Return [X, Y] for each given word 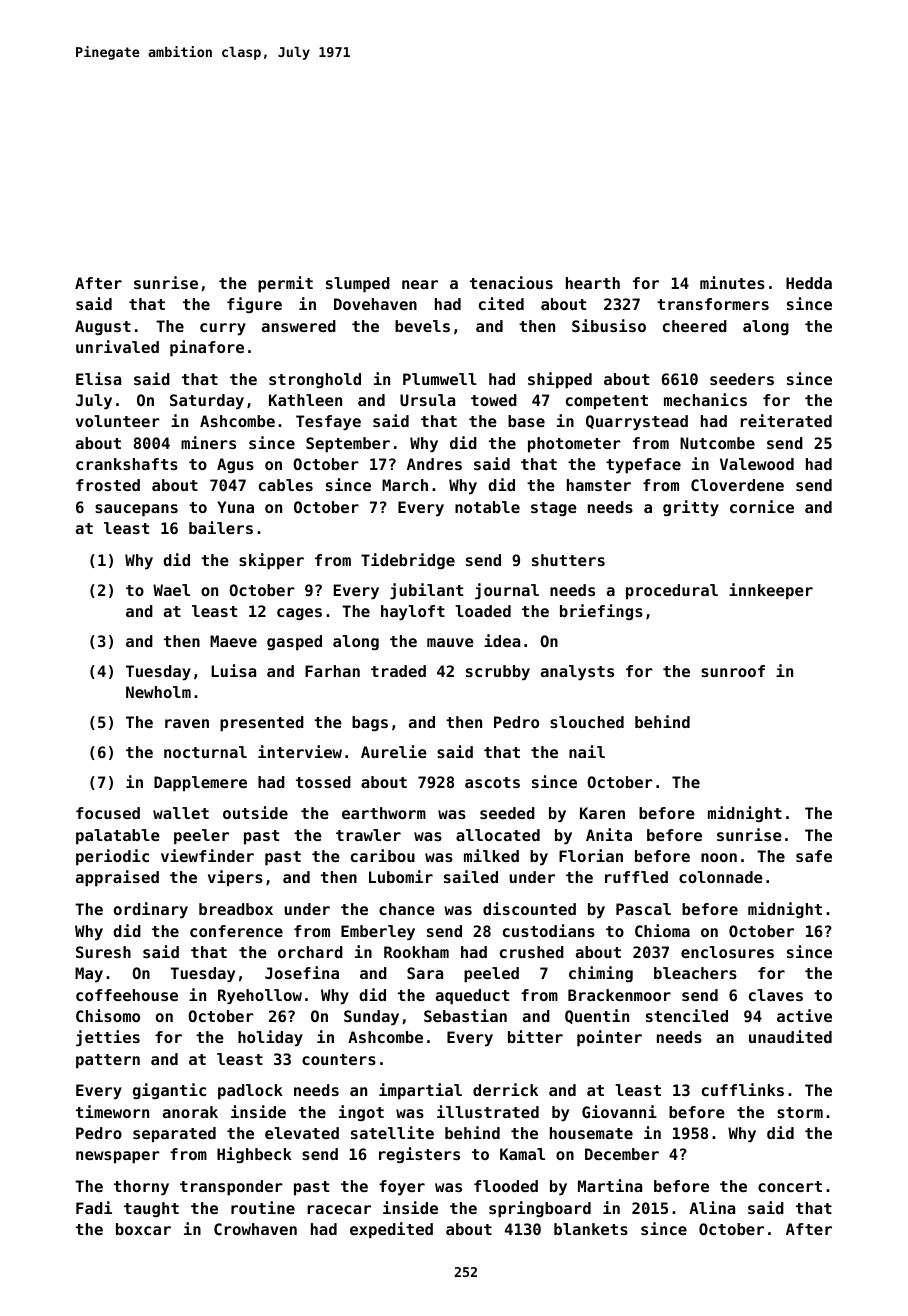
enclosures [727, 952]
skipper [271, 561]
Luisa [233, 670]
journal [507, 591]
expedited [391, 1230]
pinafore [207, 348]
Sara [425, 973]
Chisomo [108, 1015]
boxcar [143, 1229]
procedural [672, 592]
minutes [732, 282]
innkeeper [771, 591]
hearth [593, 283]
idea [502, 640]
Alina [712, 1207]
